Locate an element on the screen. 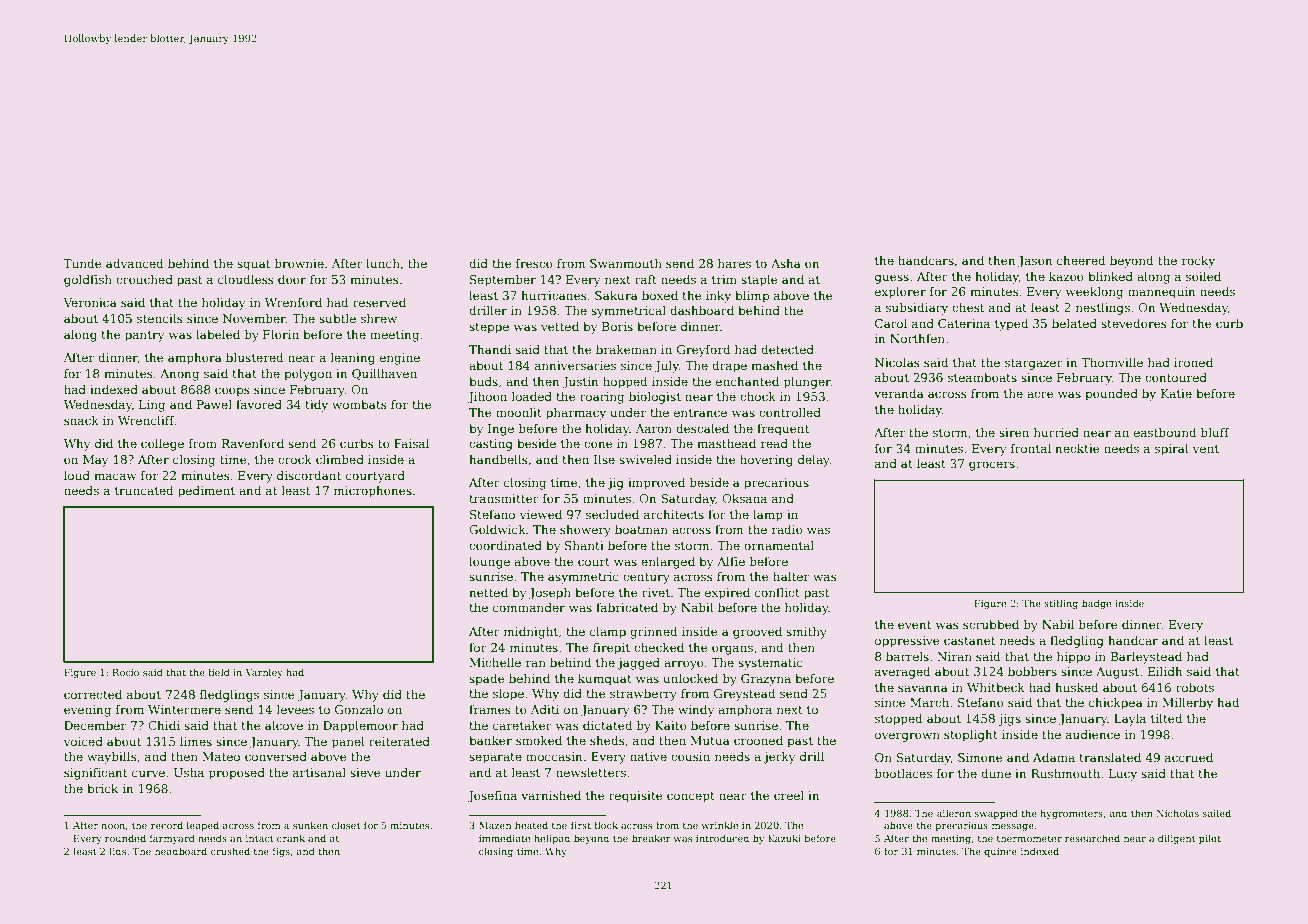 Image resolution: width=1308 pixels, height=924 pixels. rocky is located at coordinates (1198, 262).
